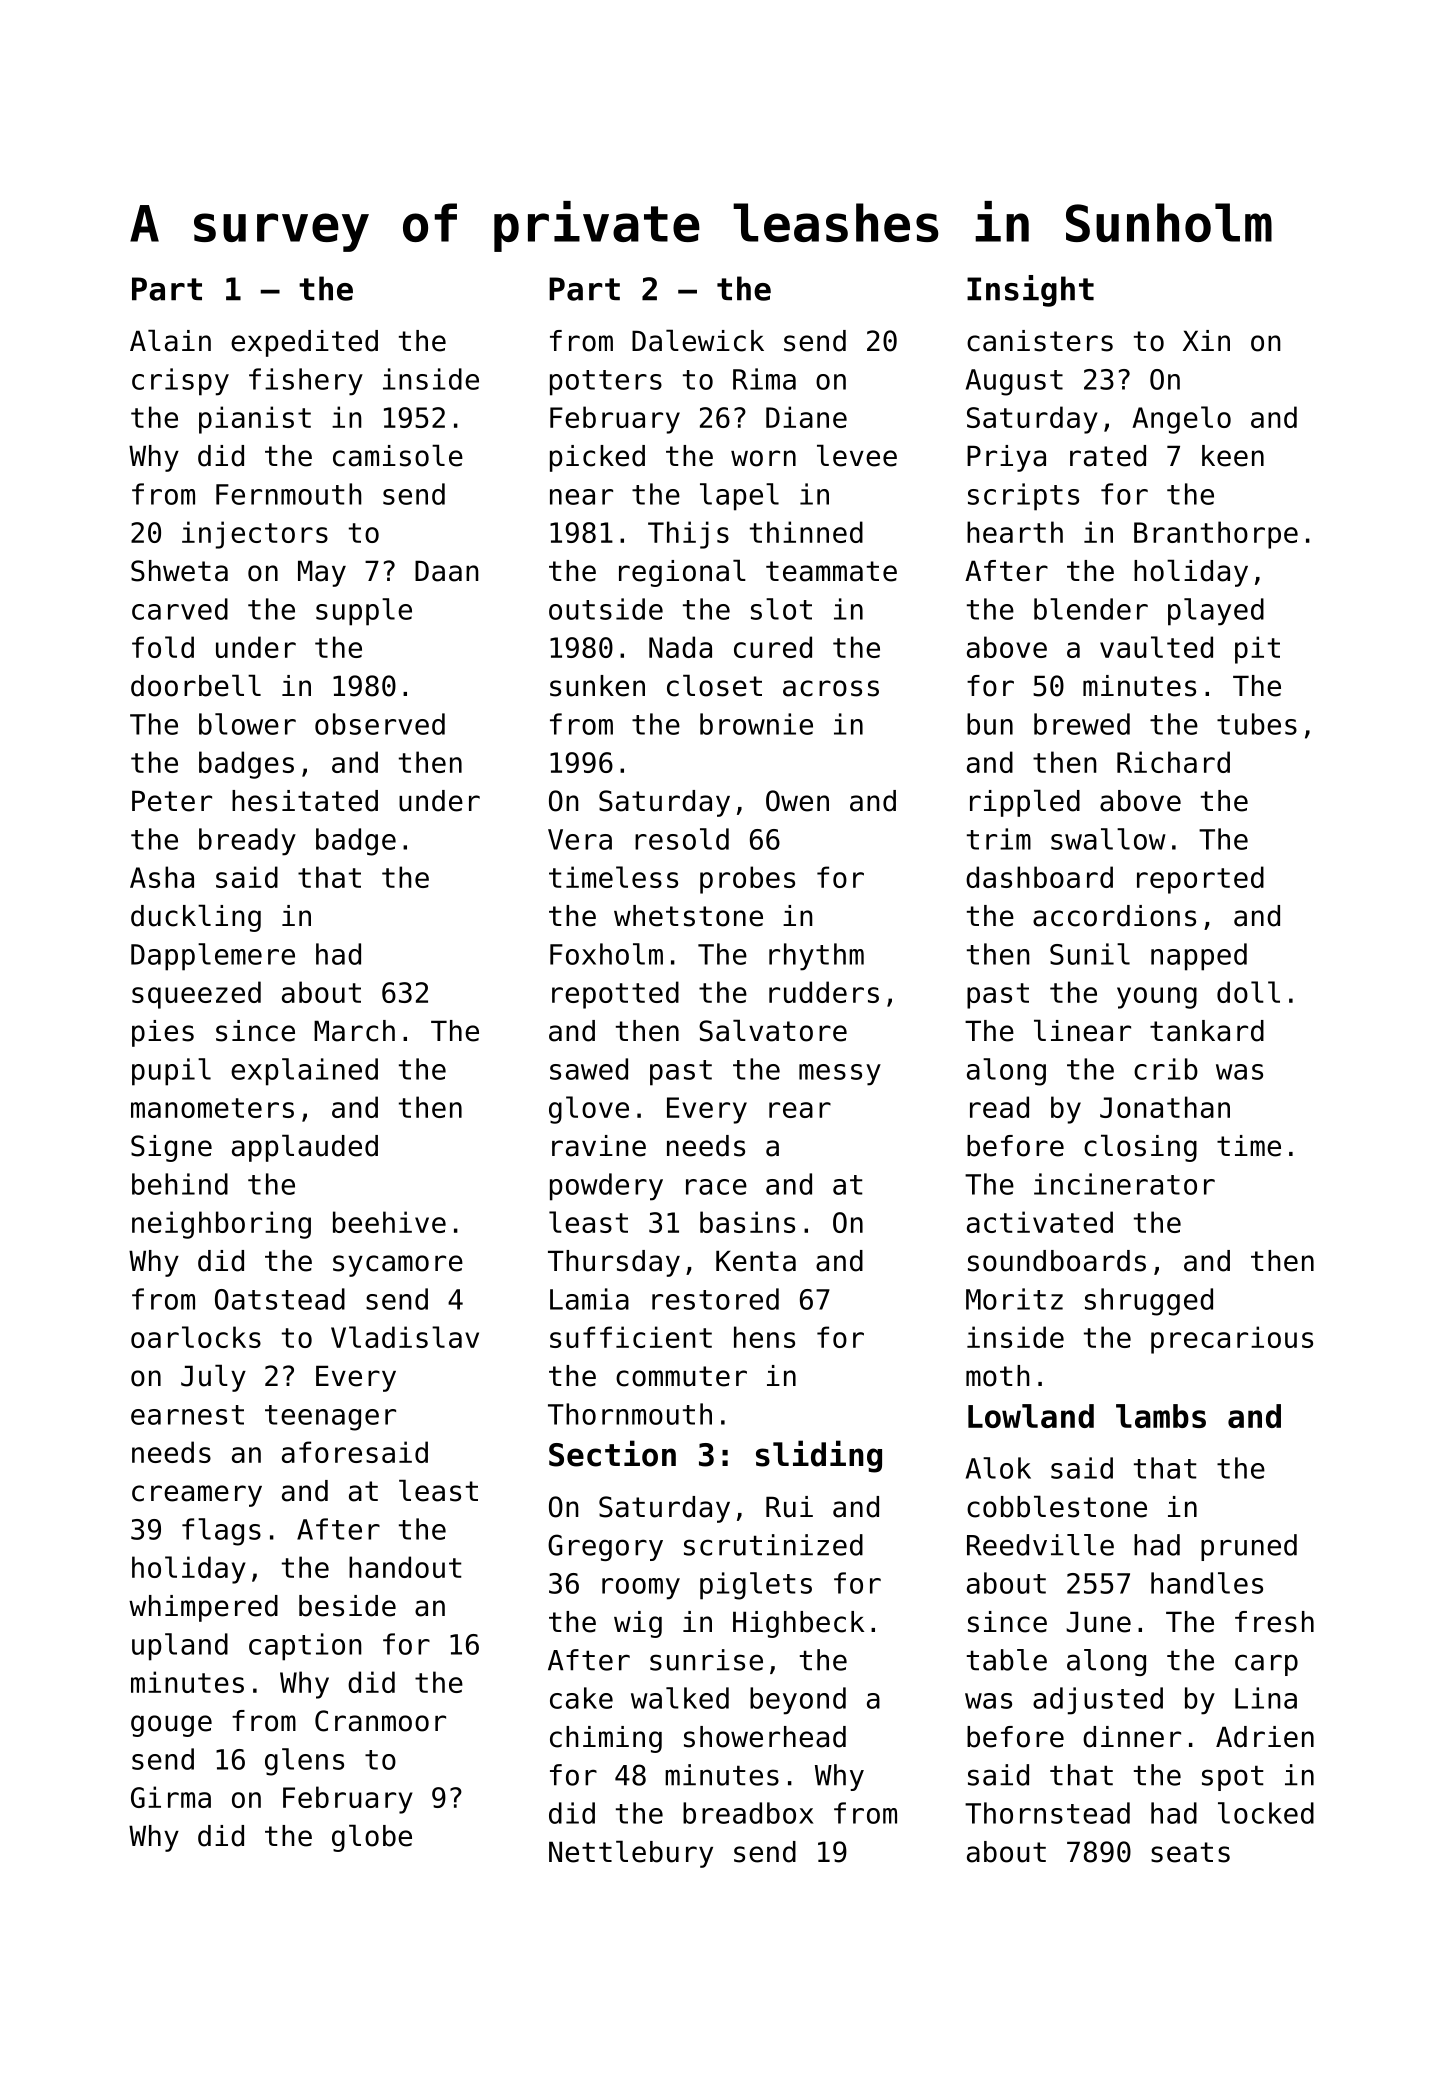 This screenshot has height=2100, width=1450. I want to click on race, so click(716, 1187).
